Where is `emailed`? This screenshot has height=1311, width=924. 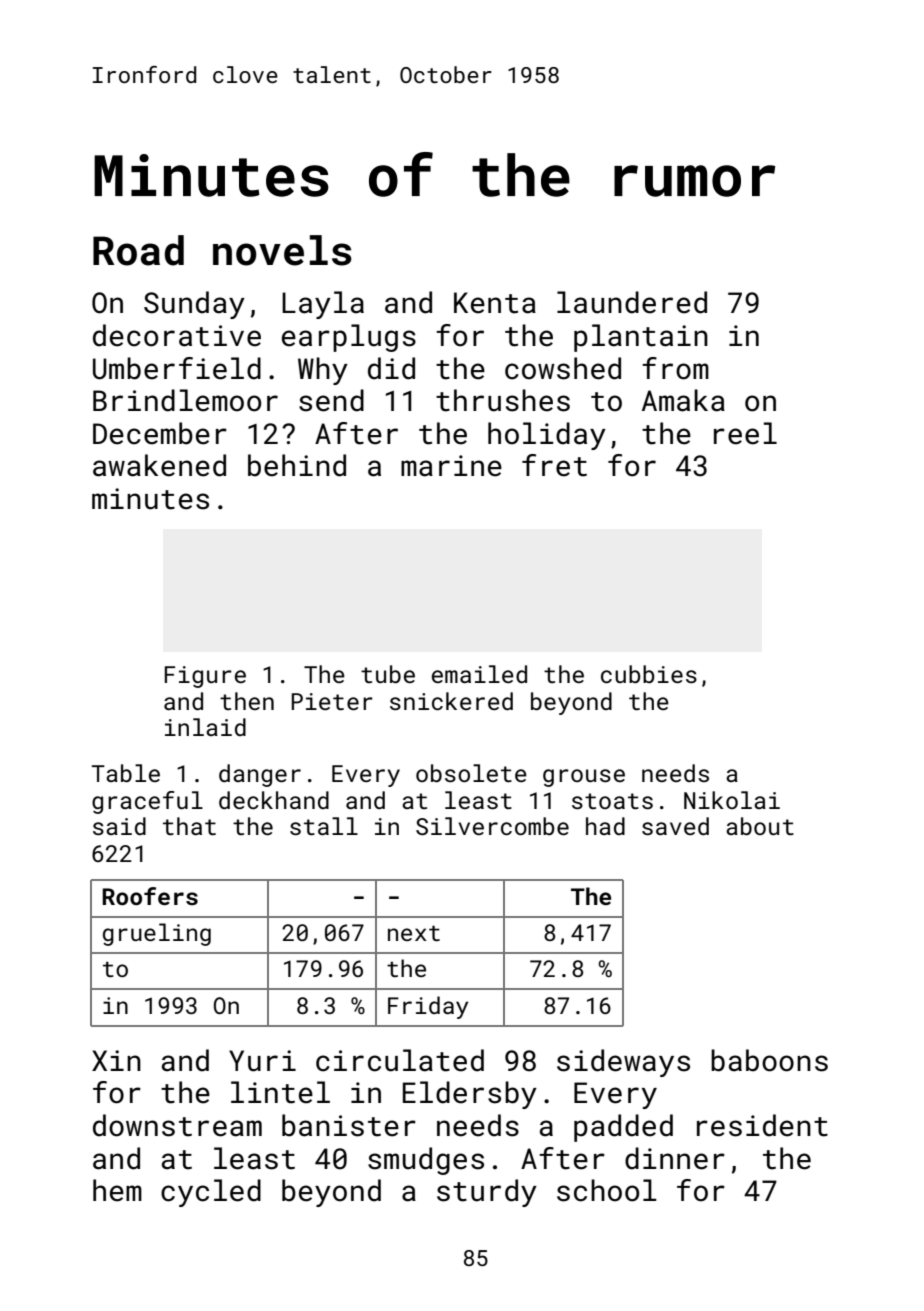
emailed is located at coordinates (479, 674).
